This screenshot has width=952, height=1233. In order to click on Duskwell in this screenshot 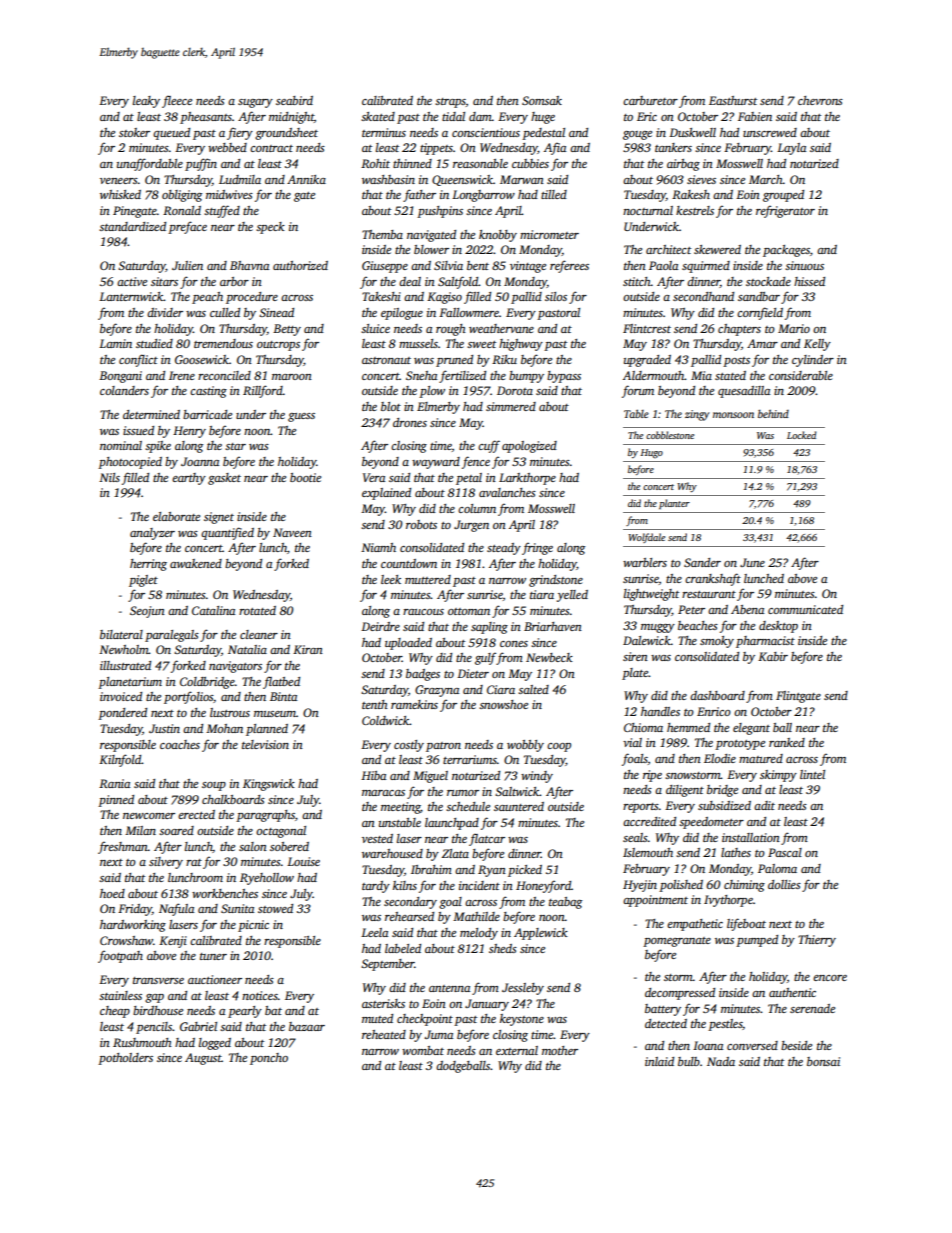, I will do `click(692, 132)`.
